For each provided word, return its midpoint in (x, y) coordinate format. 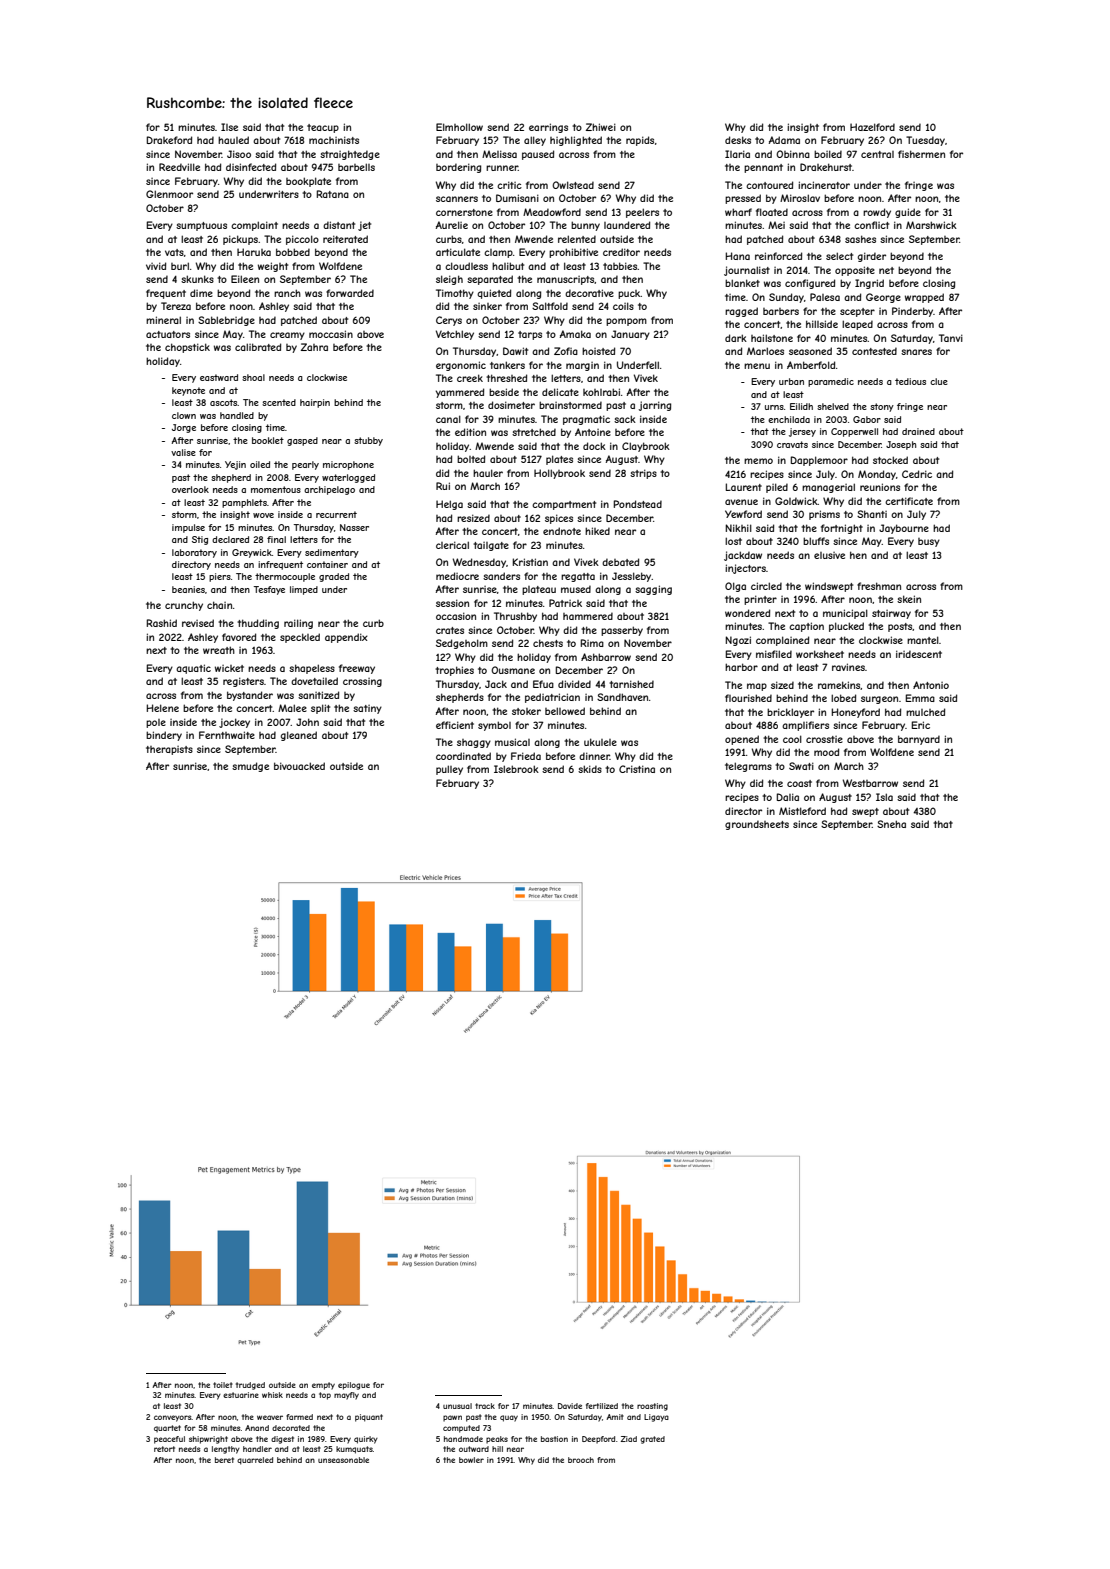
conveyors (172, 1418)
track (485, 1406)
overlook (190, 489)
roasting (652, 1407)
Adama (784, 140)
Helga (449, 505)
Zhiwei (601, 127)
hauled (233, 140)
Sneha (891, 824)
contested (874, 351)
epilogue (354, 1386)
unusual (457, 1406)
